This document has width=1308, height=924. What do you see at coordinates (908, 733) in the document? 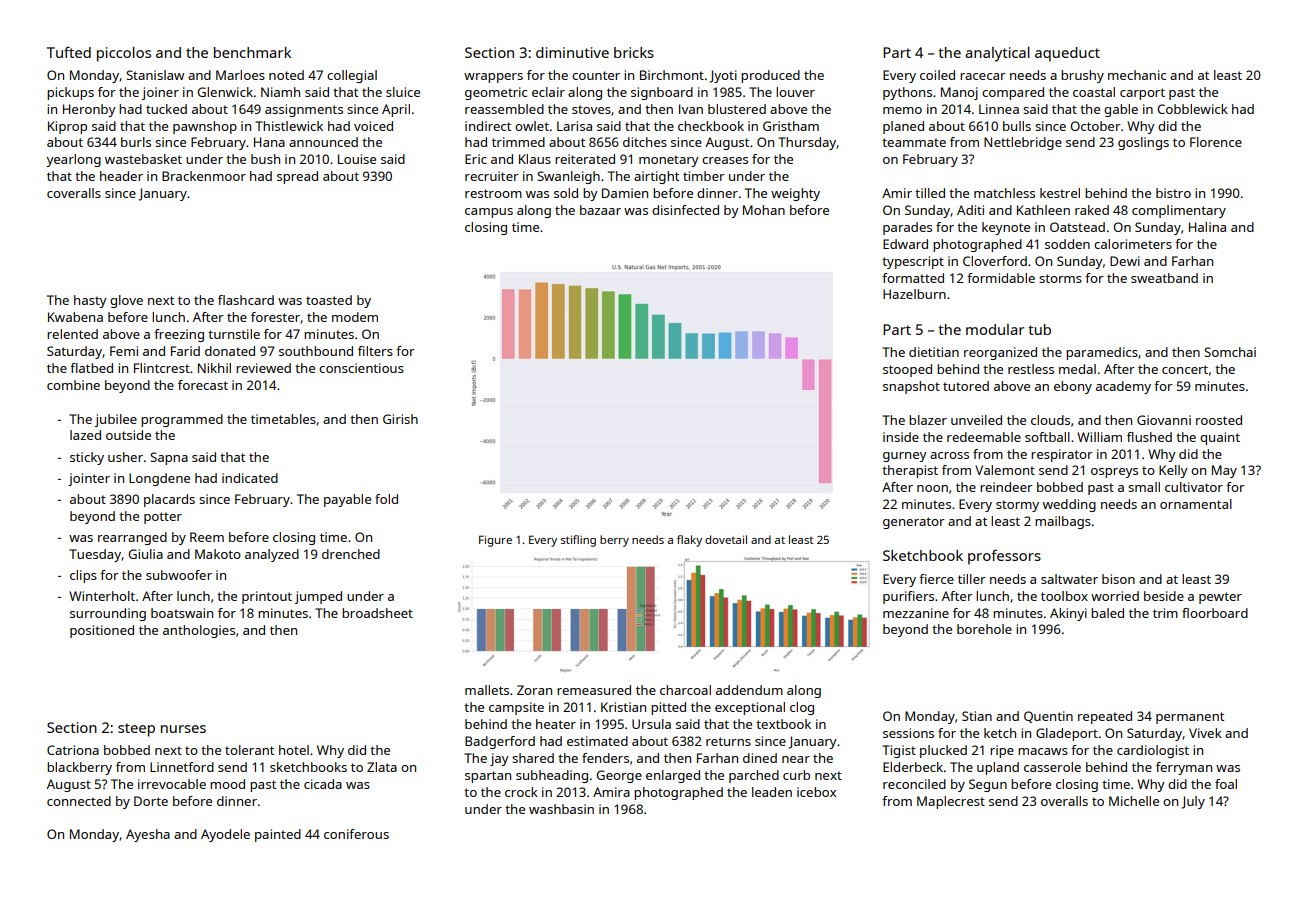
I see `sessions` at bounding box center [908, 733].
